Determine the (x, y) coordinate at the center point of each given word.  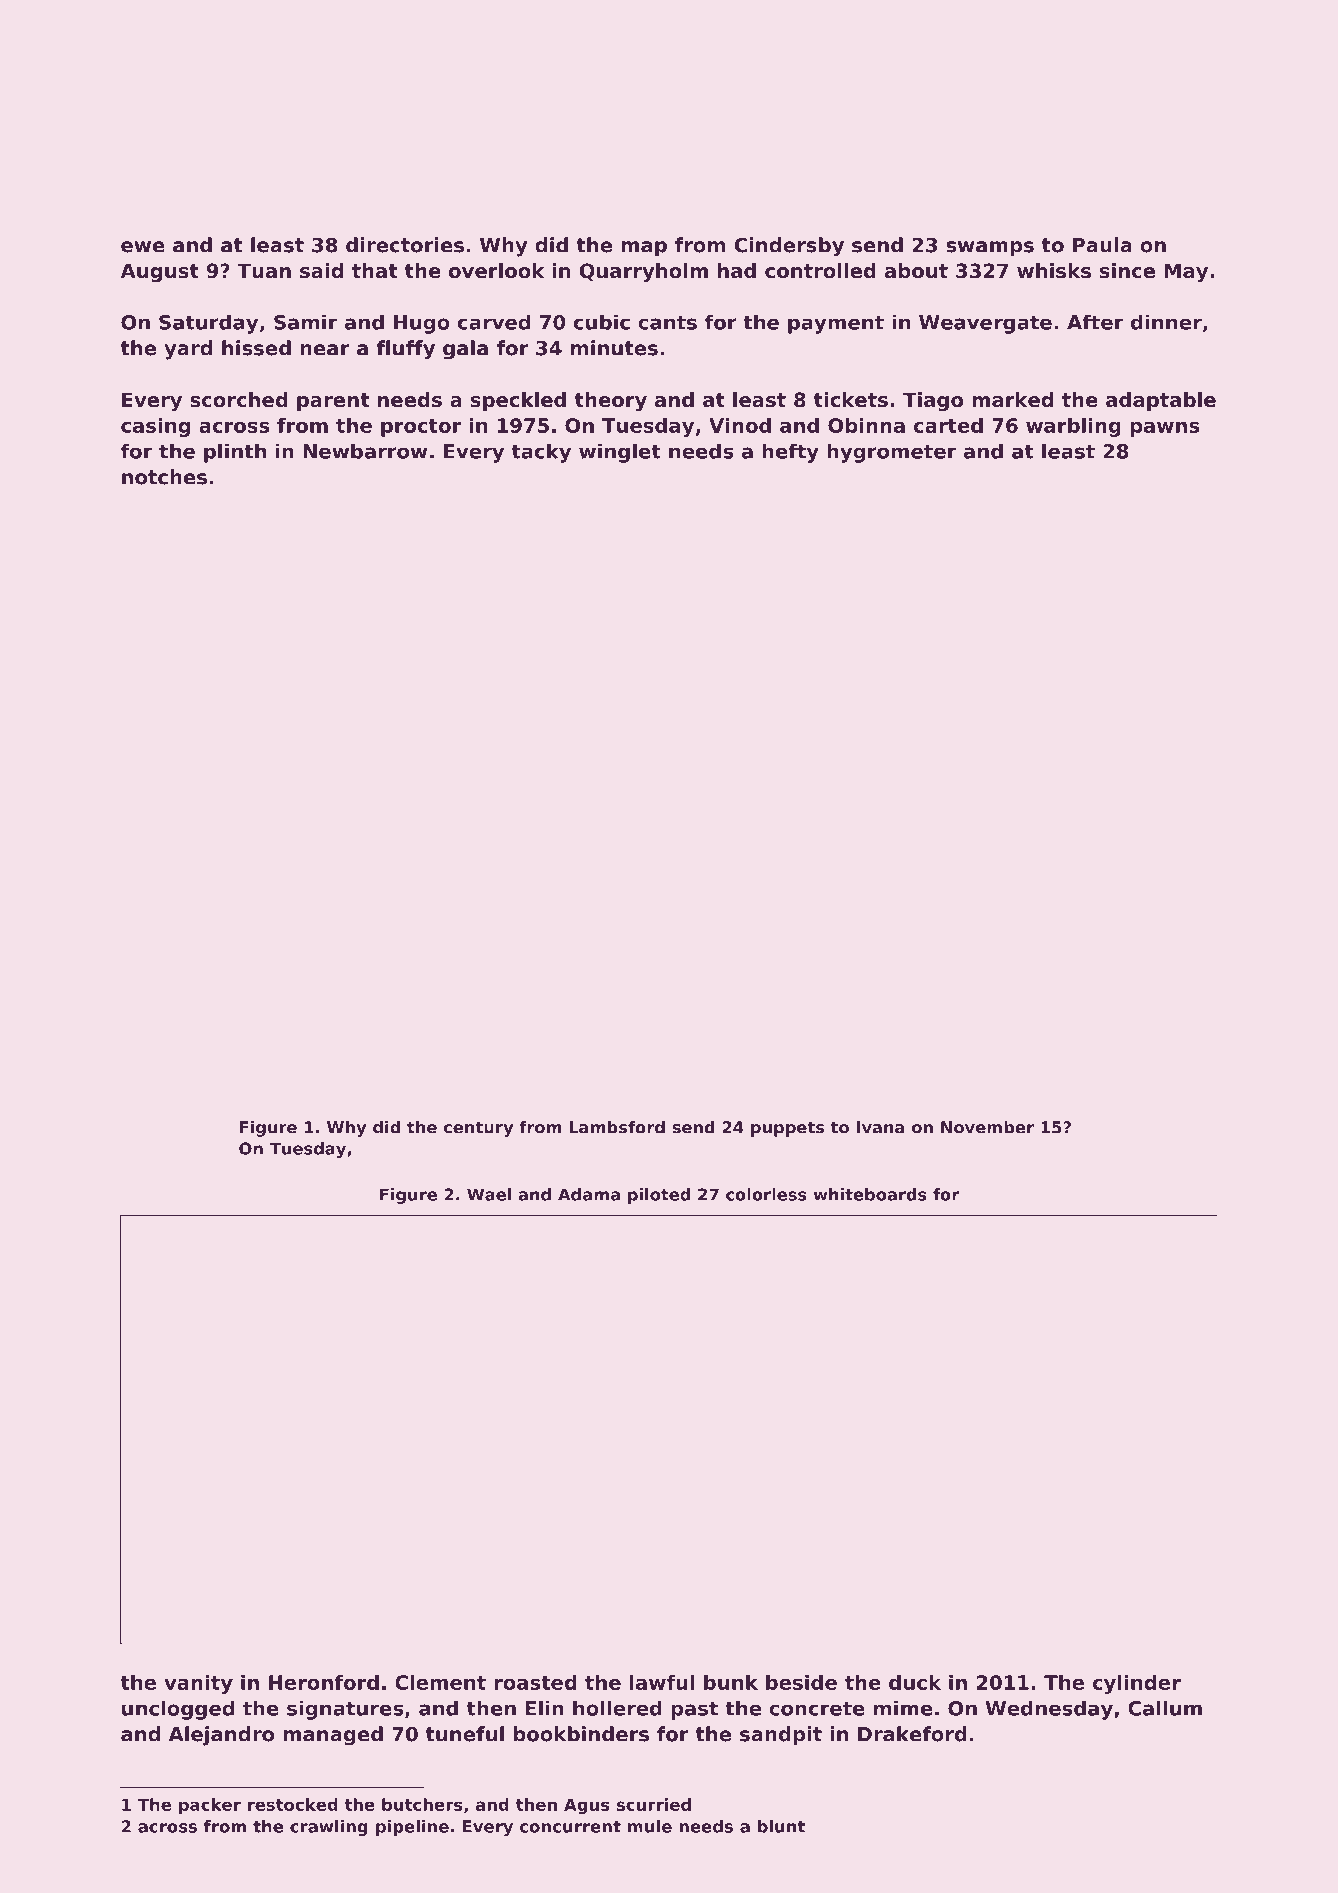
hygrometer (891, 453)
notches (164, 477)
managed (333, 1736)
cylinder (1137, 1684)
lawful (662, 1682)
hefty (790, 453)
